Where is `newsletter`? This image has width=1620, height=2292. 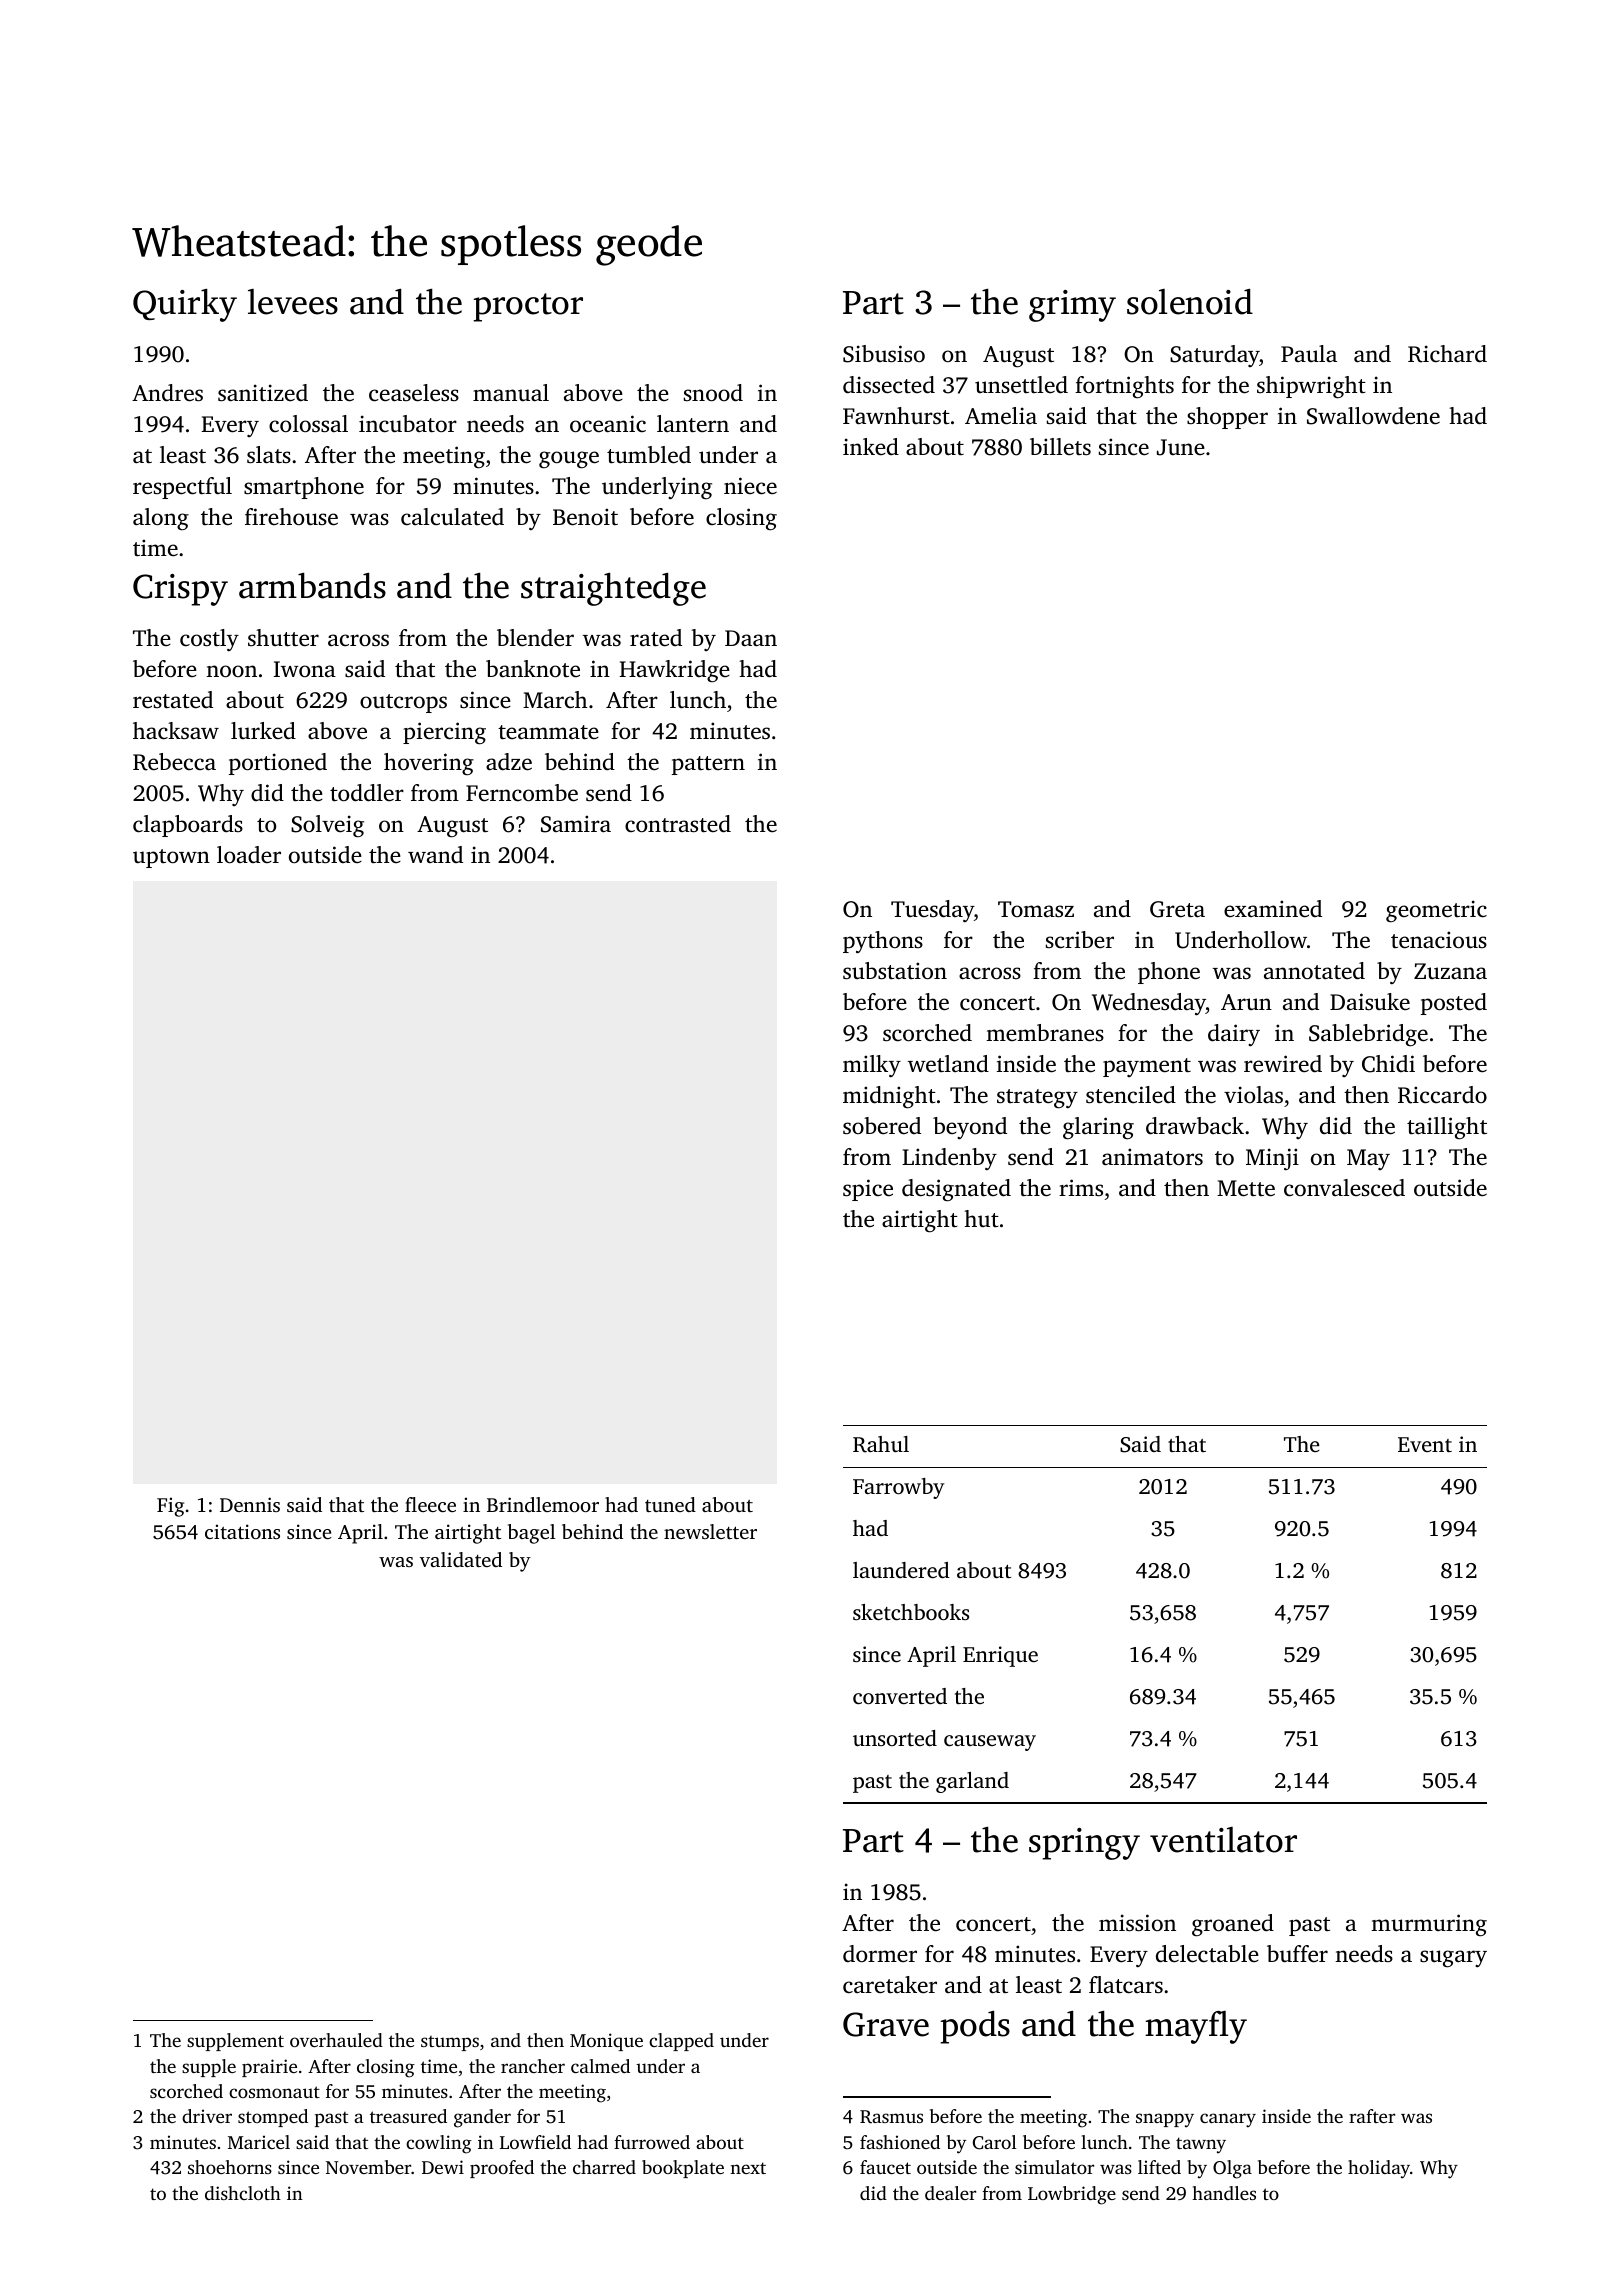 newsletter is located at coordinates (710, 1531).
